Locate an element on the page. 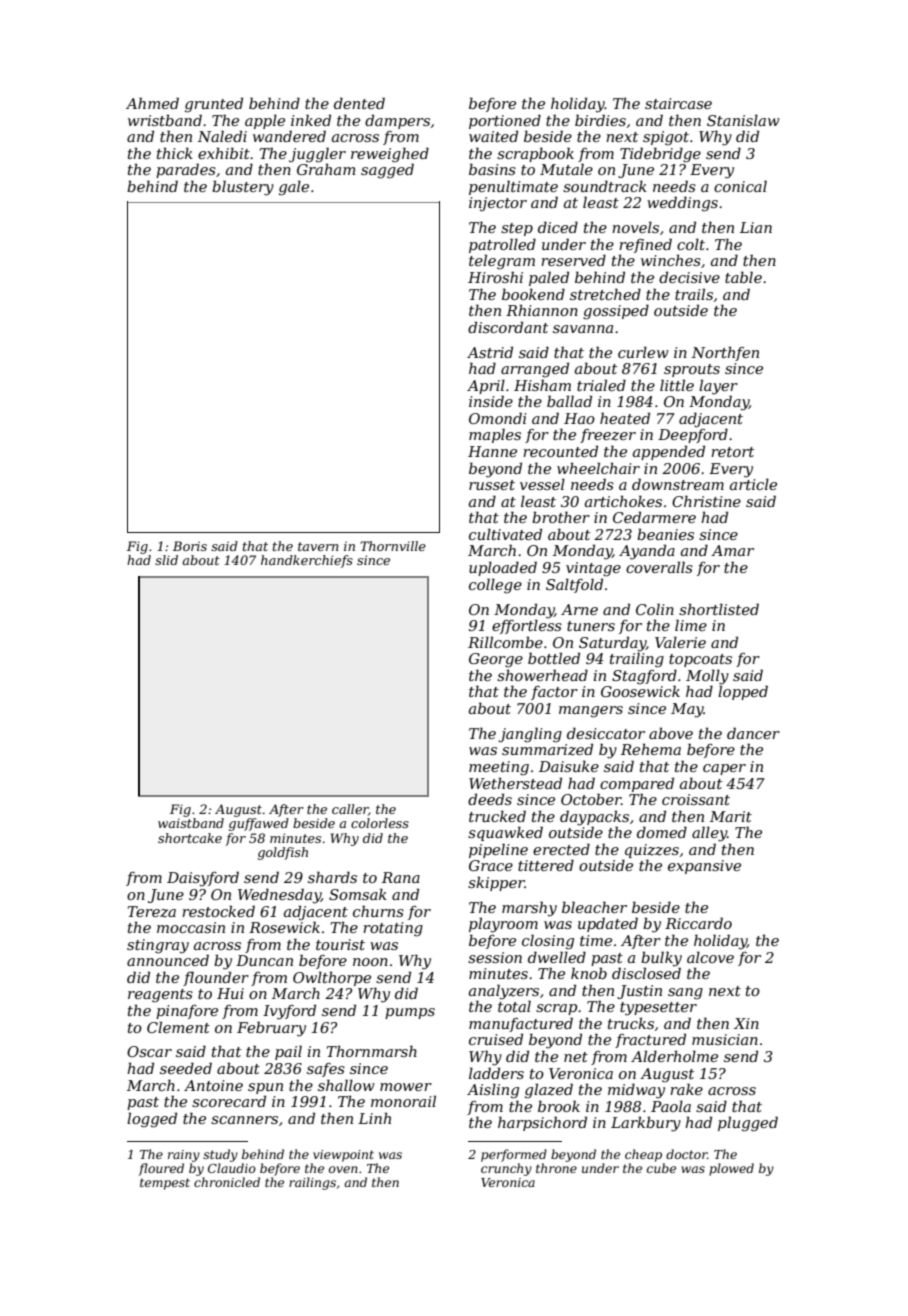 This document has height=1316, width=908. trails is located at coordinates (694, 294).
